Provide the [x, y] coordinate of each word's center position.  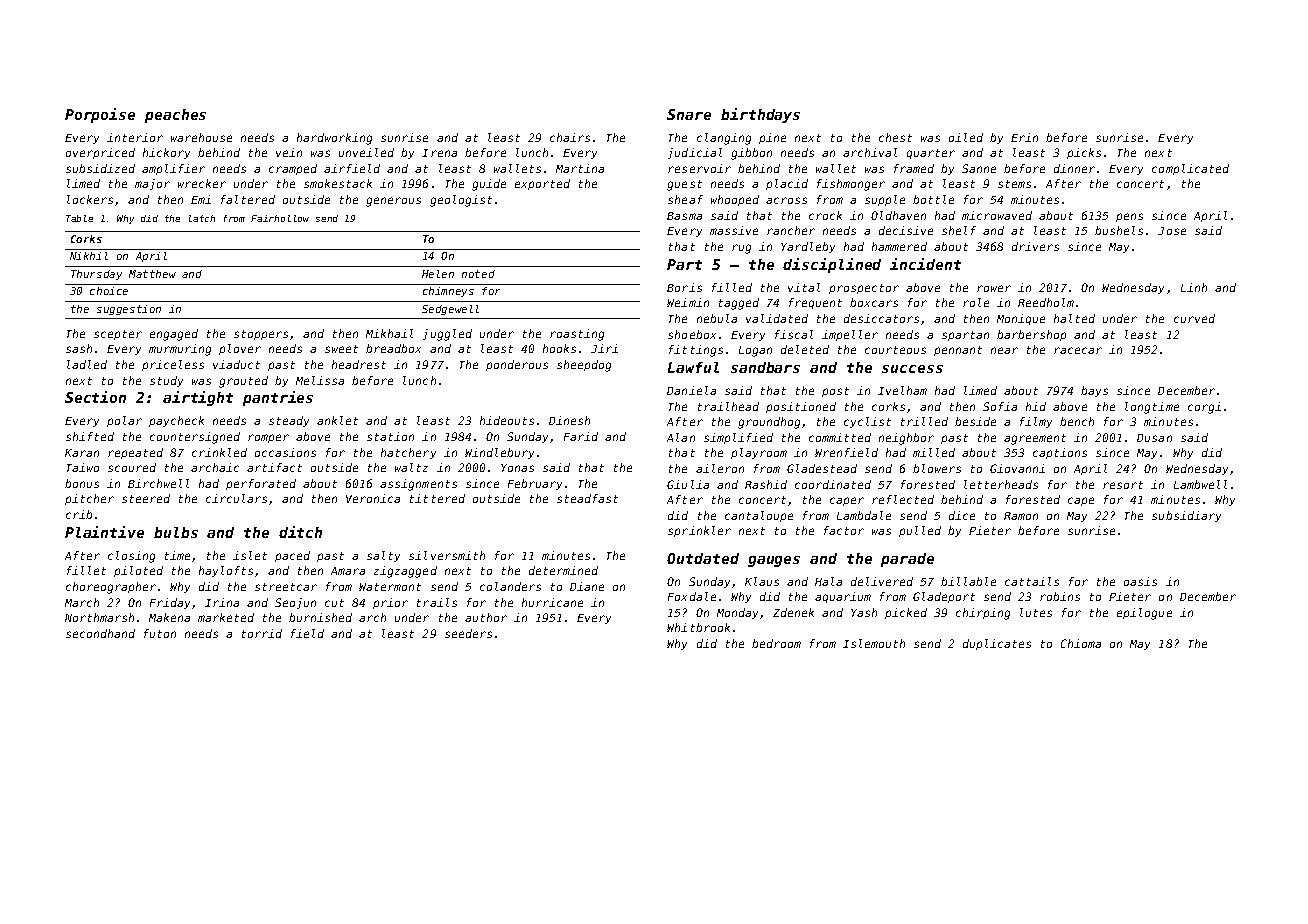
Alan [681, 437]
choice [109, 291]
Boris [684, 287]
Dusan [1154, 438]
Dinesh [569, 420]
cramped [293, 169]
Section [95, 397]
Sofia [1000, 406]
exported [542, 184]
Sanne [979, 168]
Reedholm [1046, 302]
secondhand [100, 633]
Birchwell [158, 483]
